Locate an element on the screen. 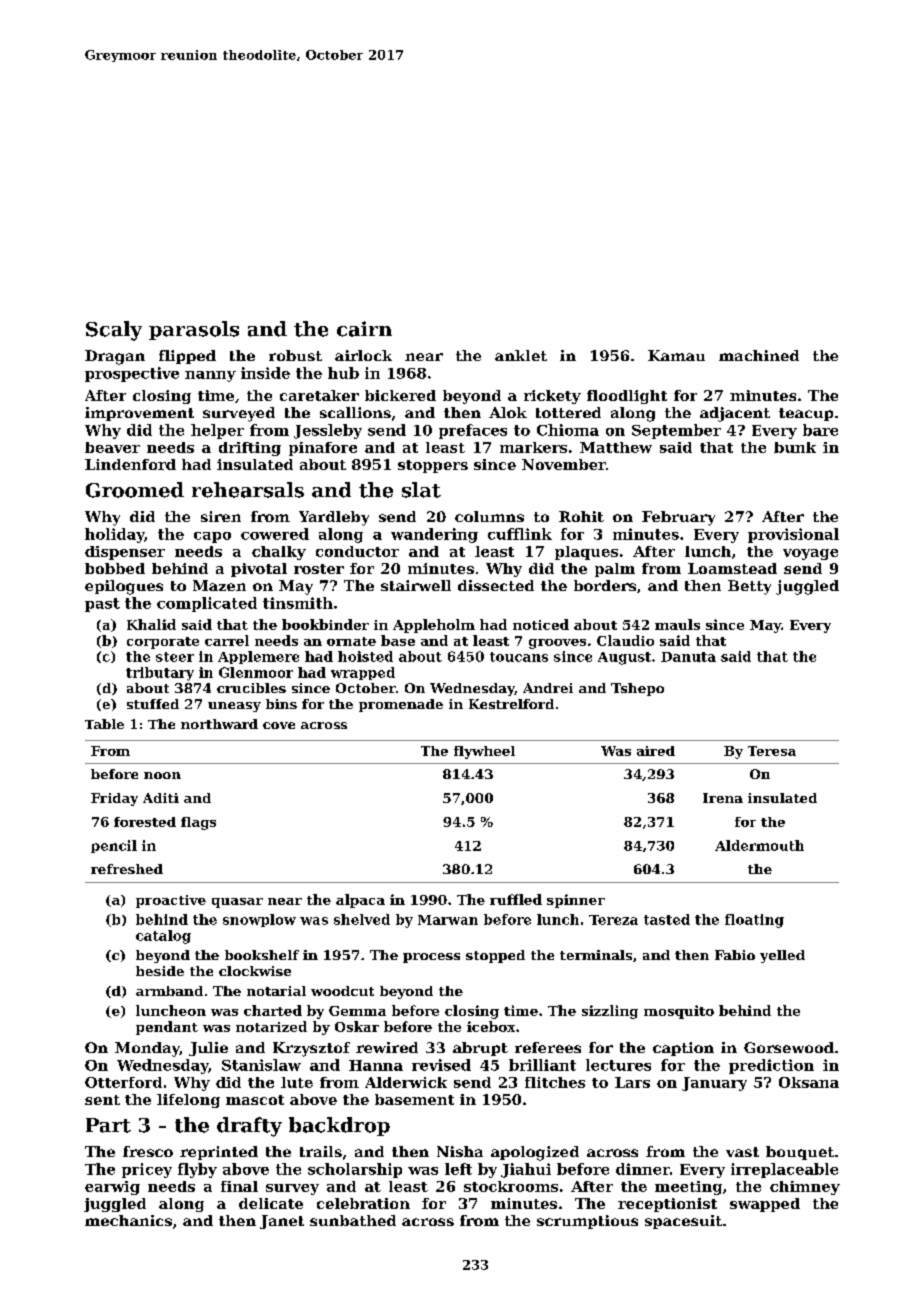  chimney is located at coordinates (805, 1188).
